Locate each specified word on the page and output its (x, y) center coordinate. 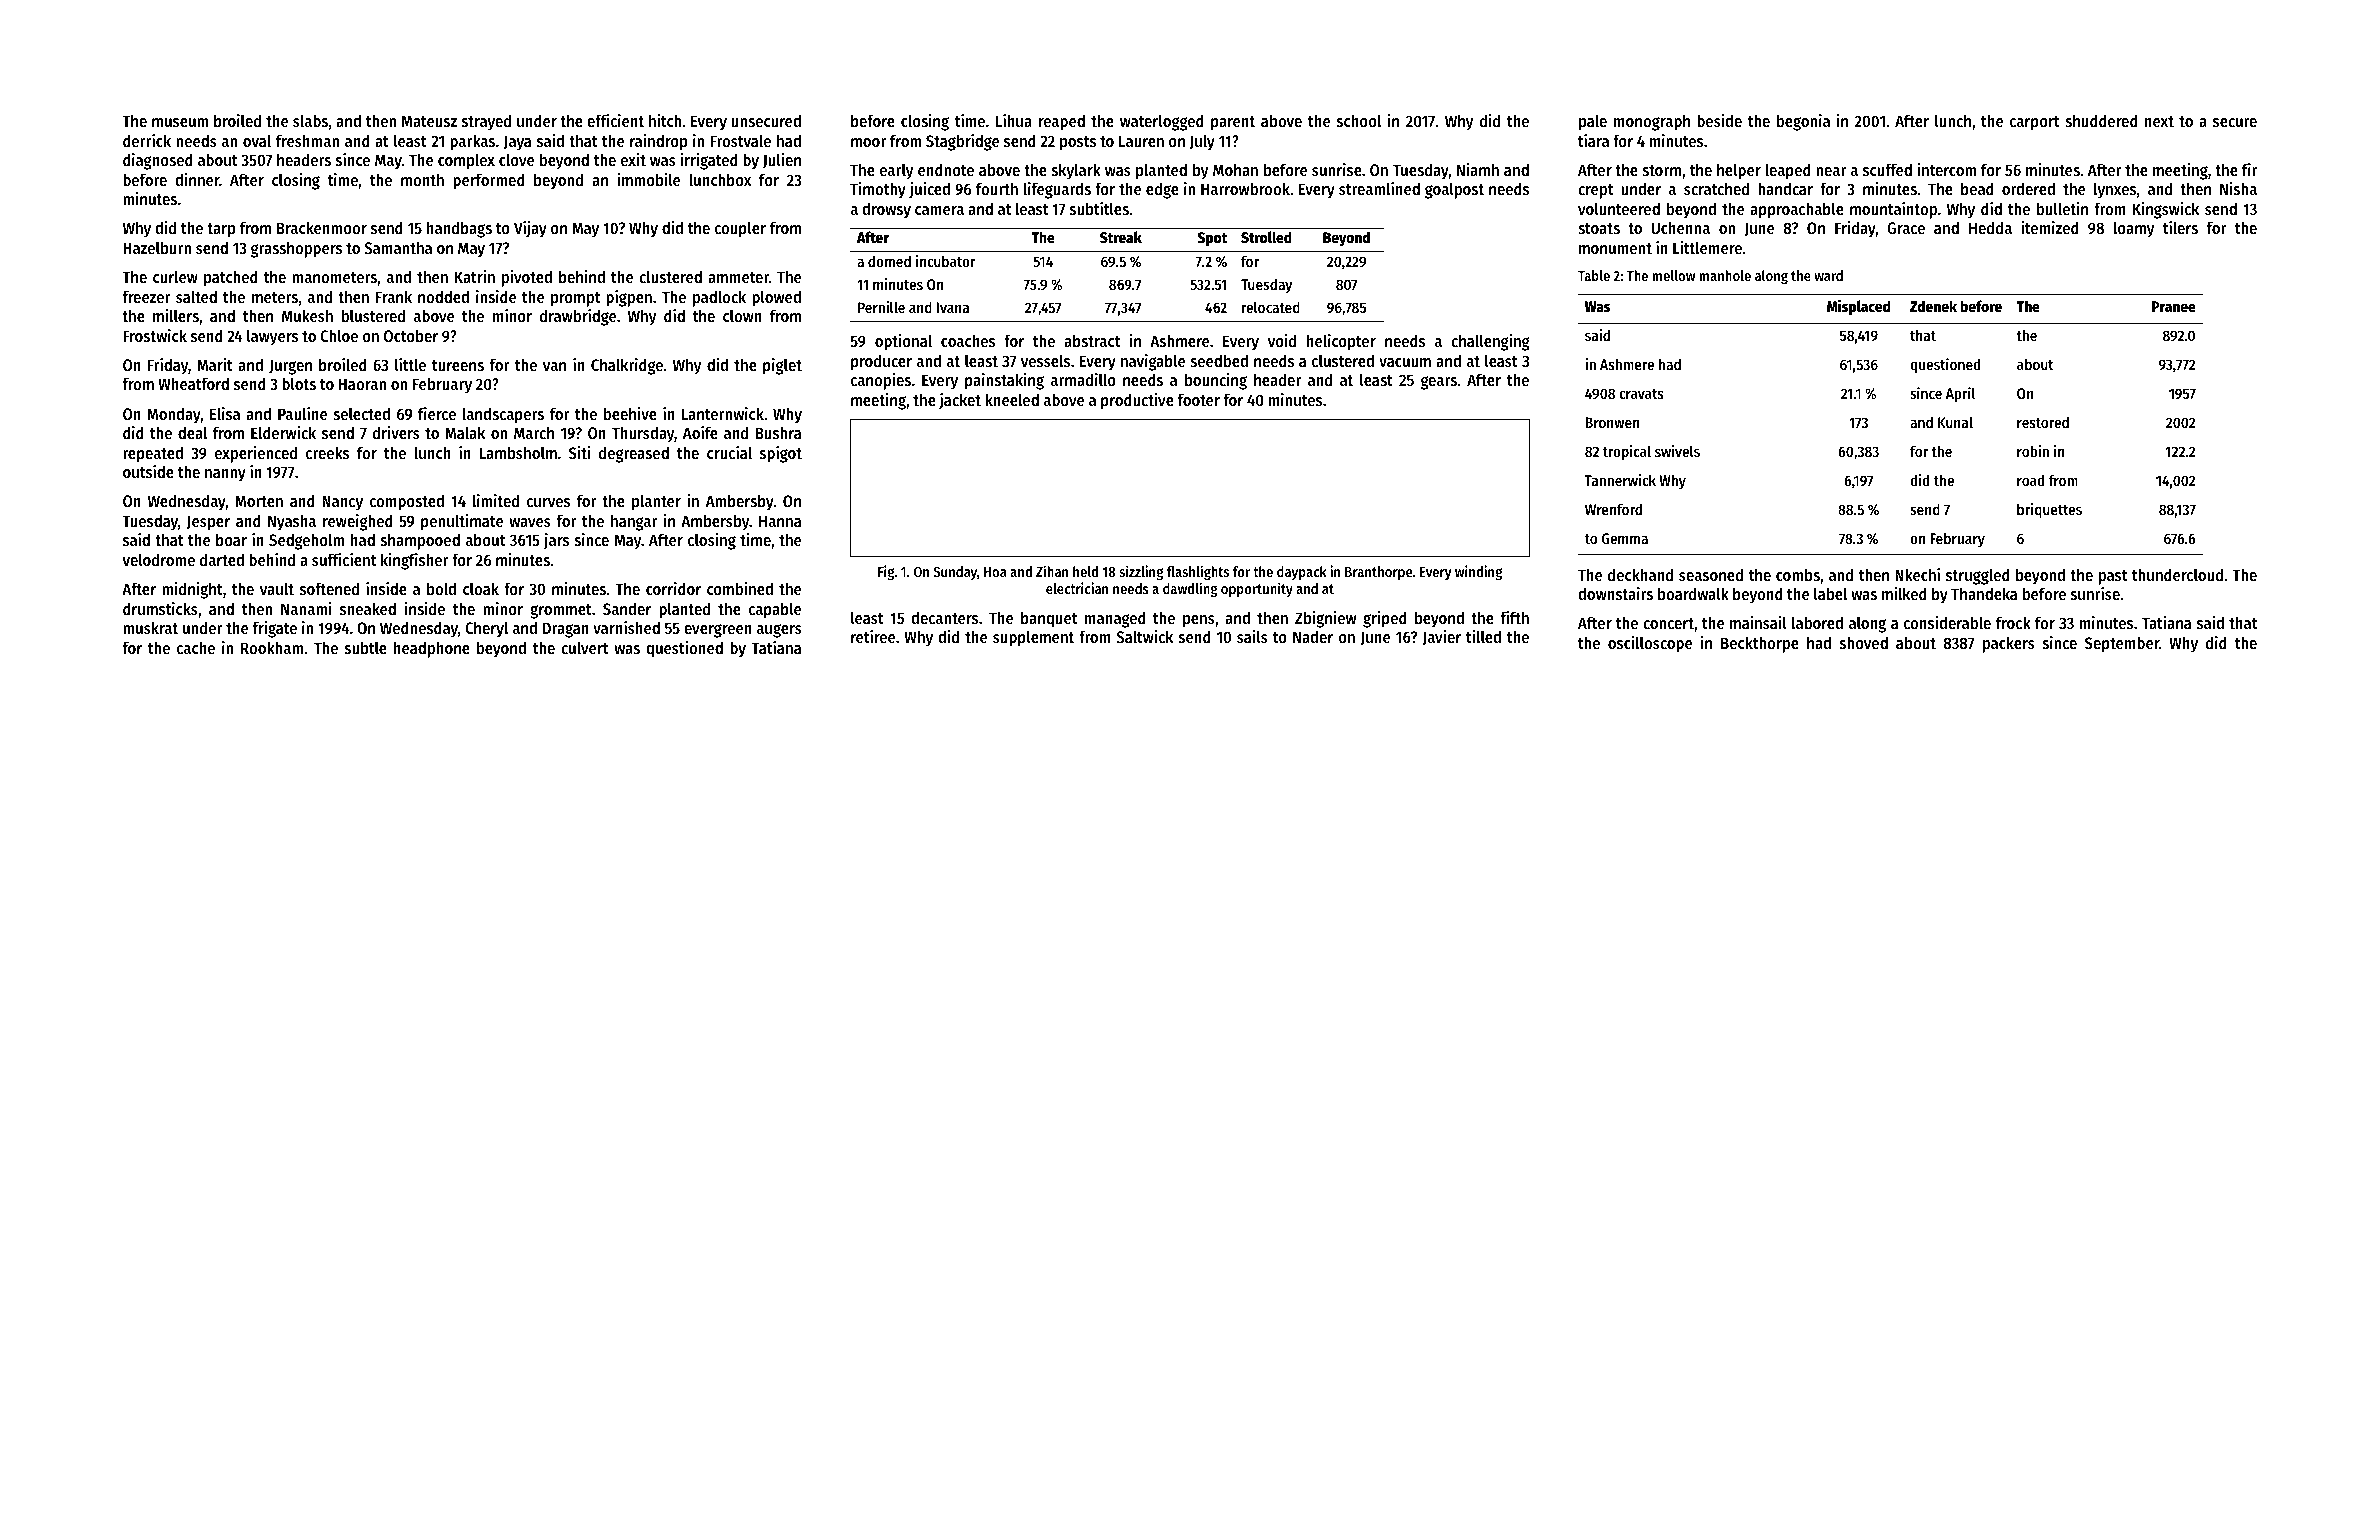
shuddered (2101, 120)
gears (1439, 383)
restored (2043, 422)
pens (1199, 621)
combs (1798, 574)
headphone (432, 649)
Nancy (342, 503)
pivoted (527, 278)
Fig (886, 572)
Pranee (2174, 306)
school (1359, 120)
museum (180, 122)
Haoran (362, 384)
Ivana (953, 307)
